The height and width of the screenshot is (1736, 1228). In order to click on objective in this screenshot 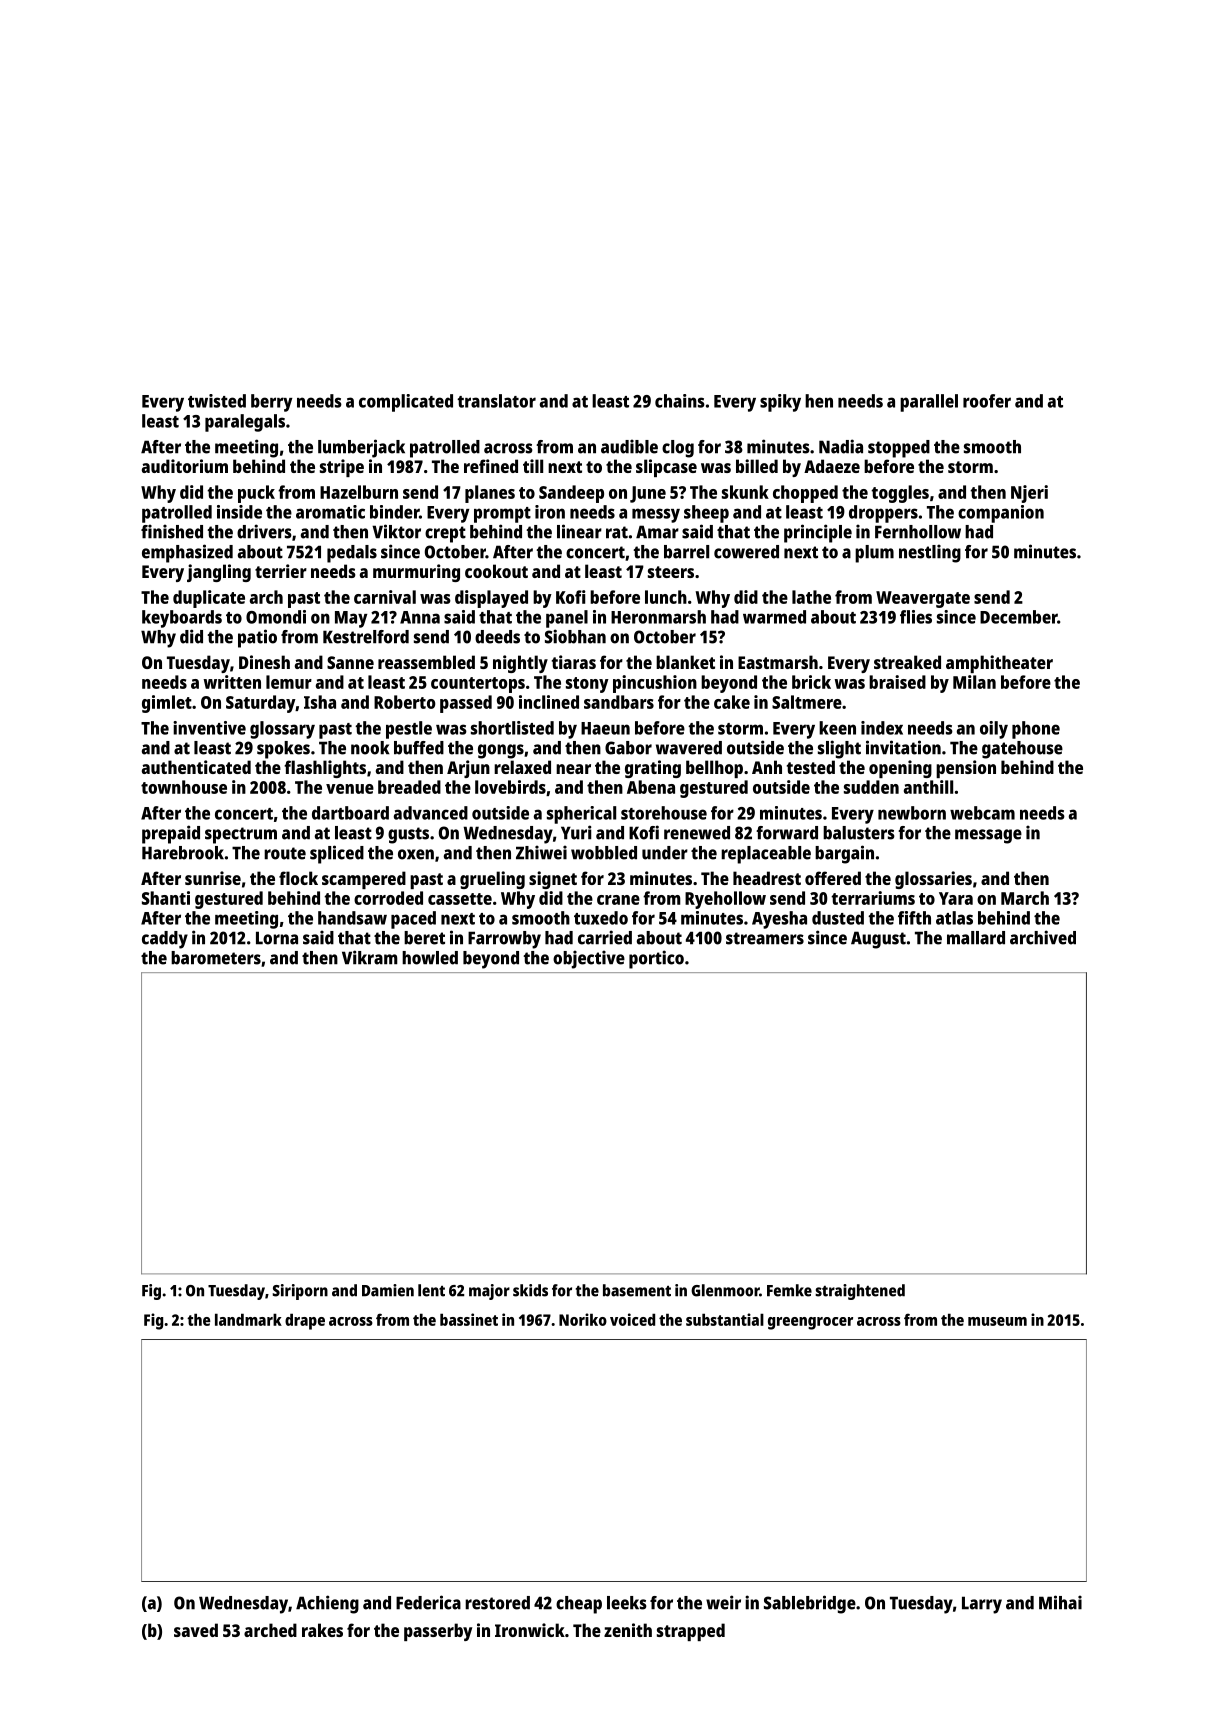, I will do `click(589, 959)`.
